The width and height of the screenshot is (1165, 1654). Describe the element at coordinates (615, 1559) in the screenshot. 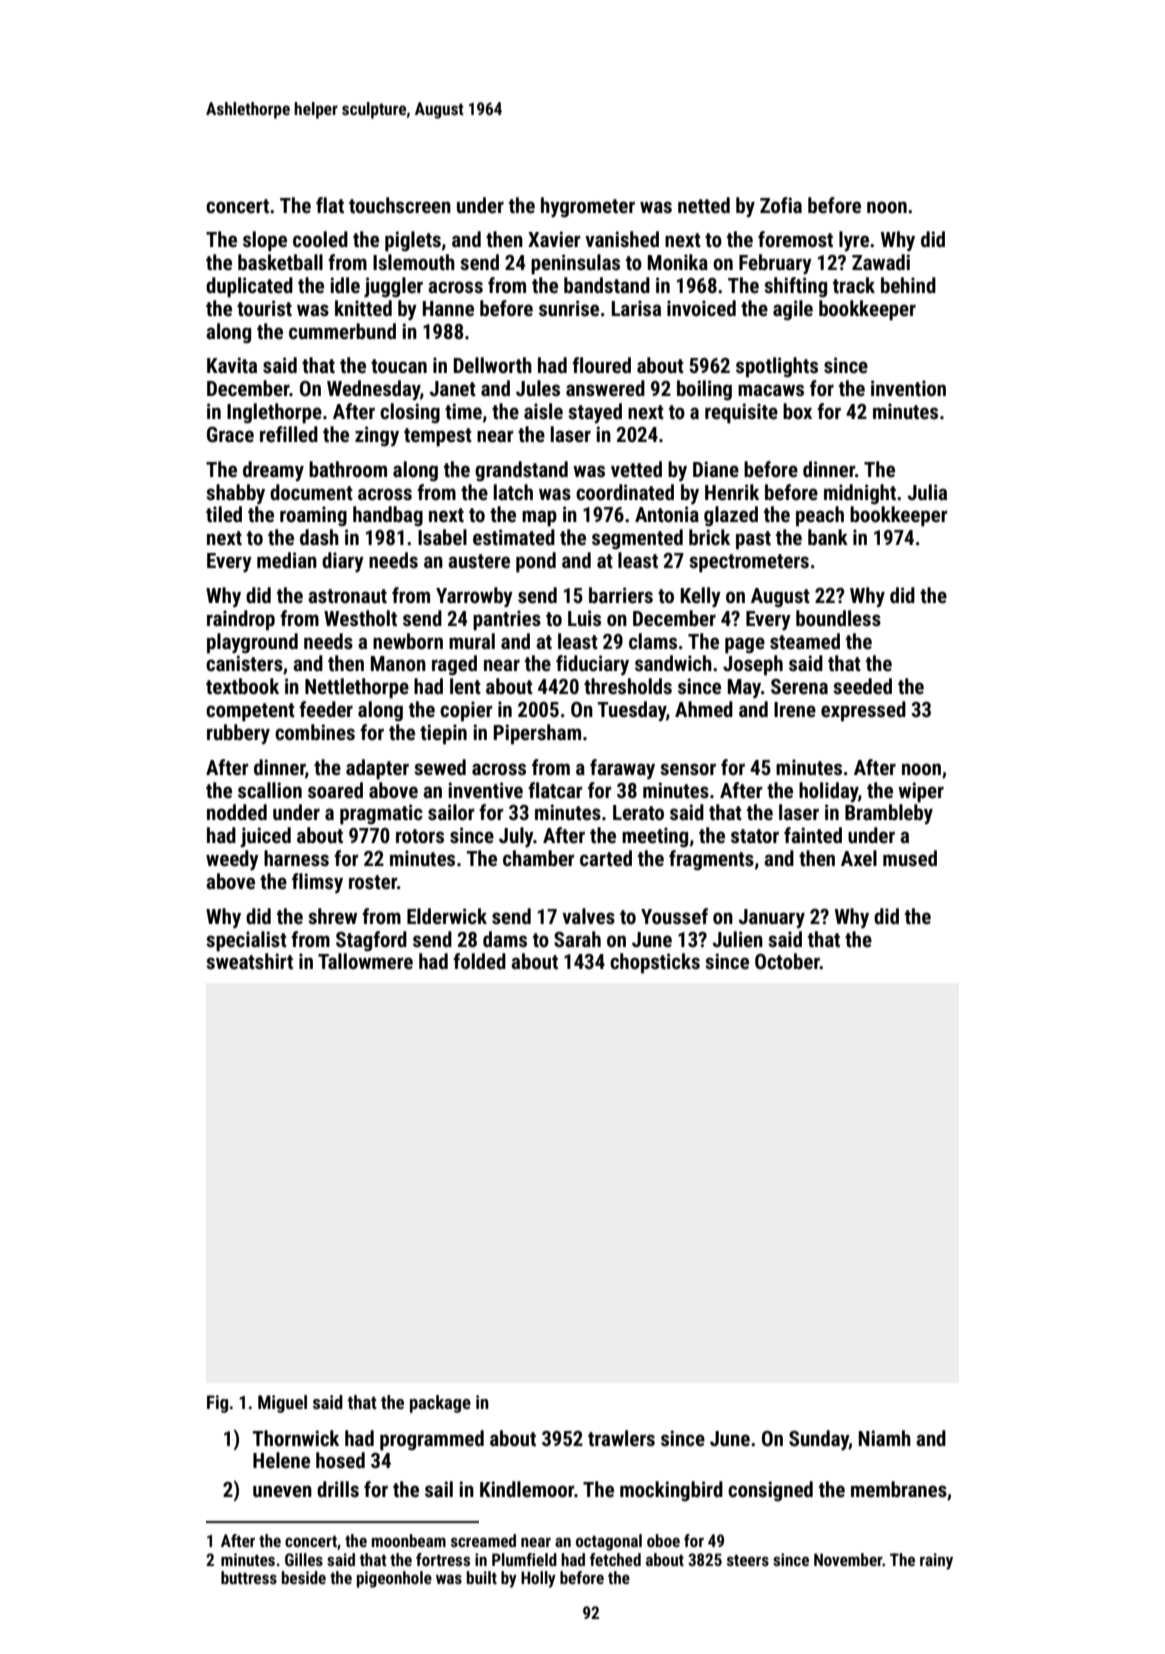

I see `fetched` at that location.
